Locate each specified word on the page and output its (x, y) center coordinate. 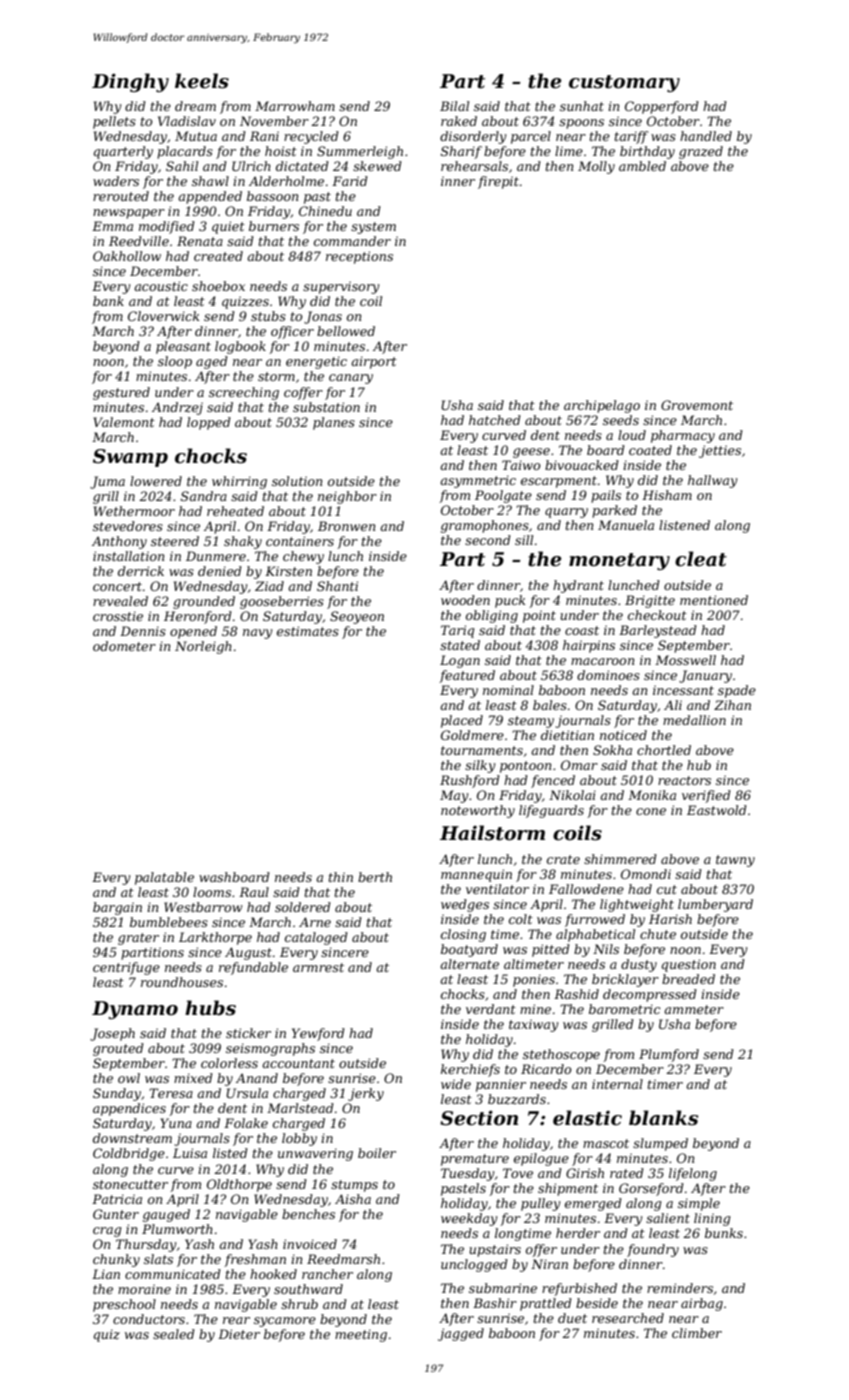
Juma (107, 482)
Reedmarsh (343, 1259)
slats (158, 1259)
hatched (495, 420)
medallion (694, 720)
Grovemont (697, 405)
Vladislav (187, 121)
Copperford (662, 107)
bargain (117, 908)
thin (341, 877)
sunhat (582, 106)
